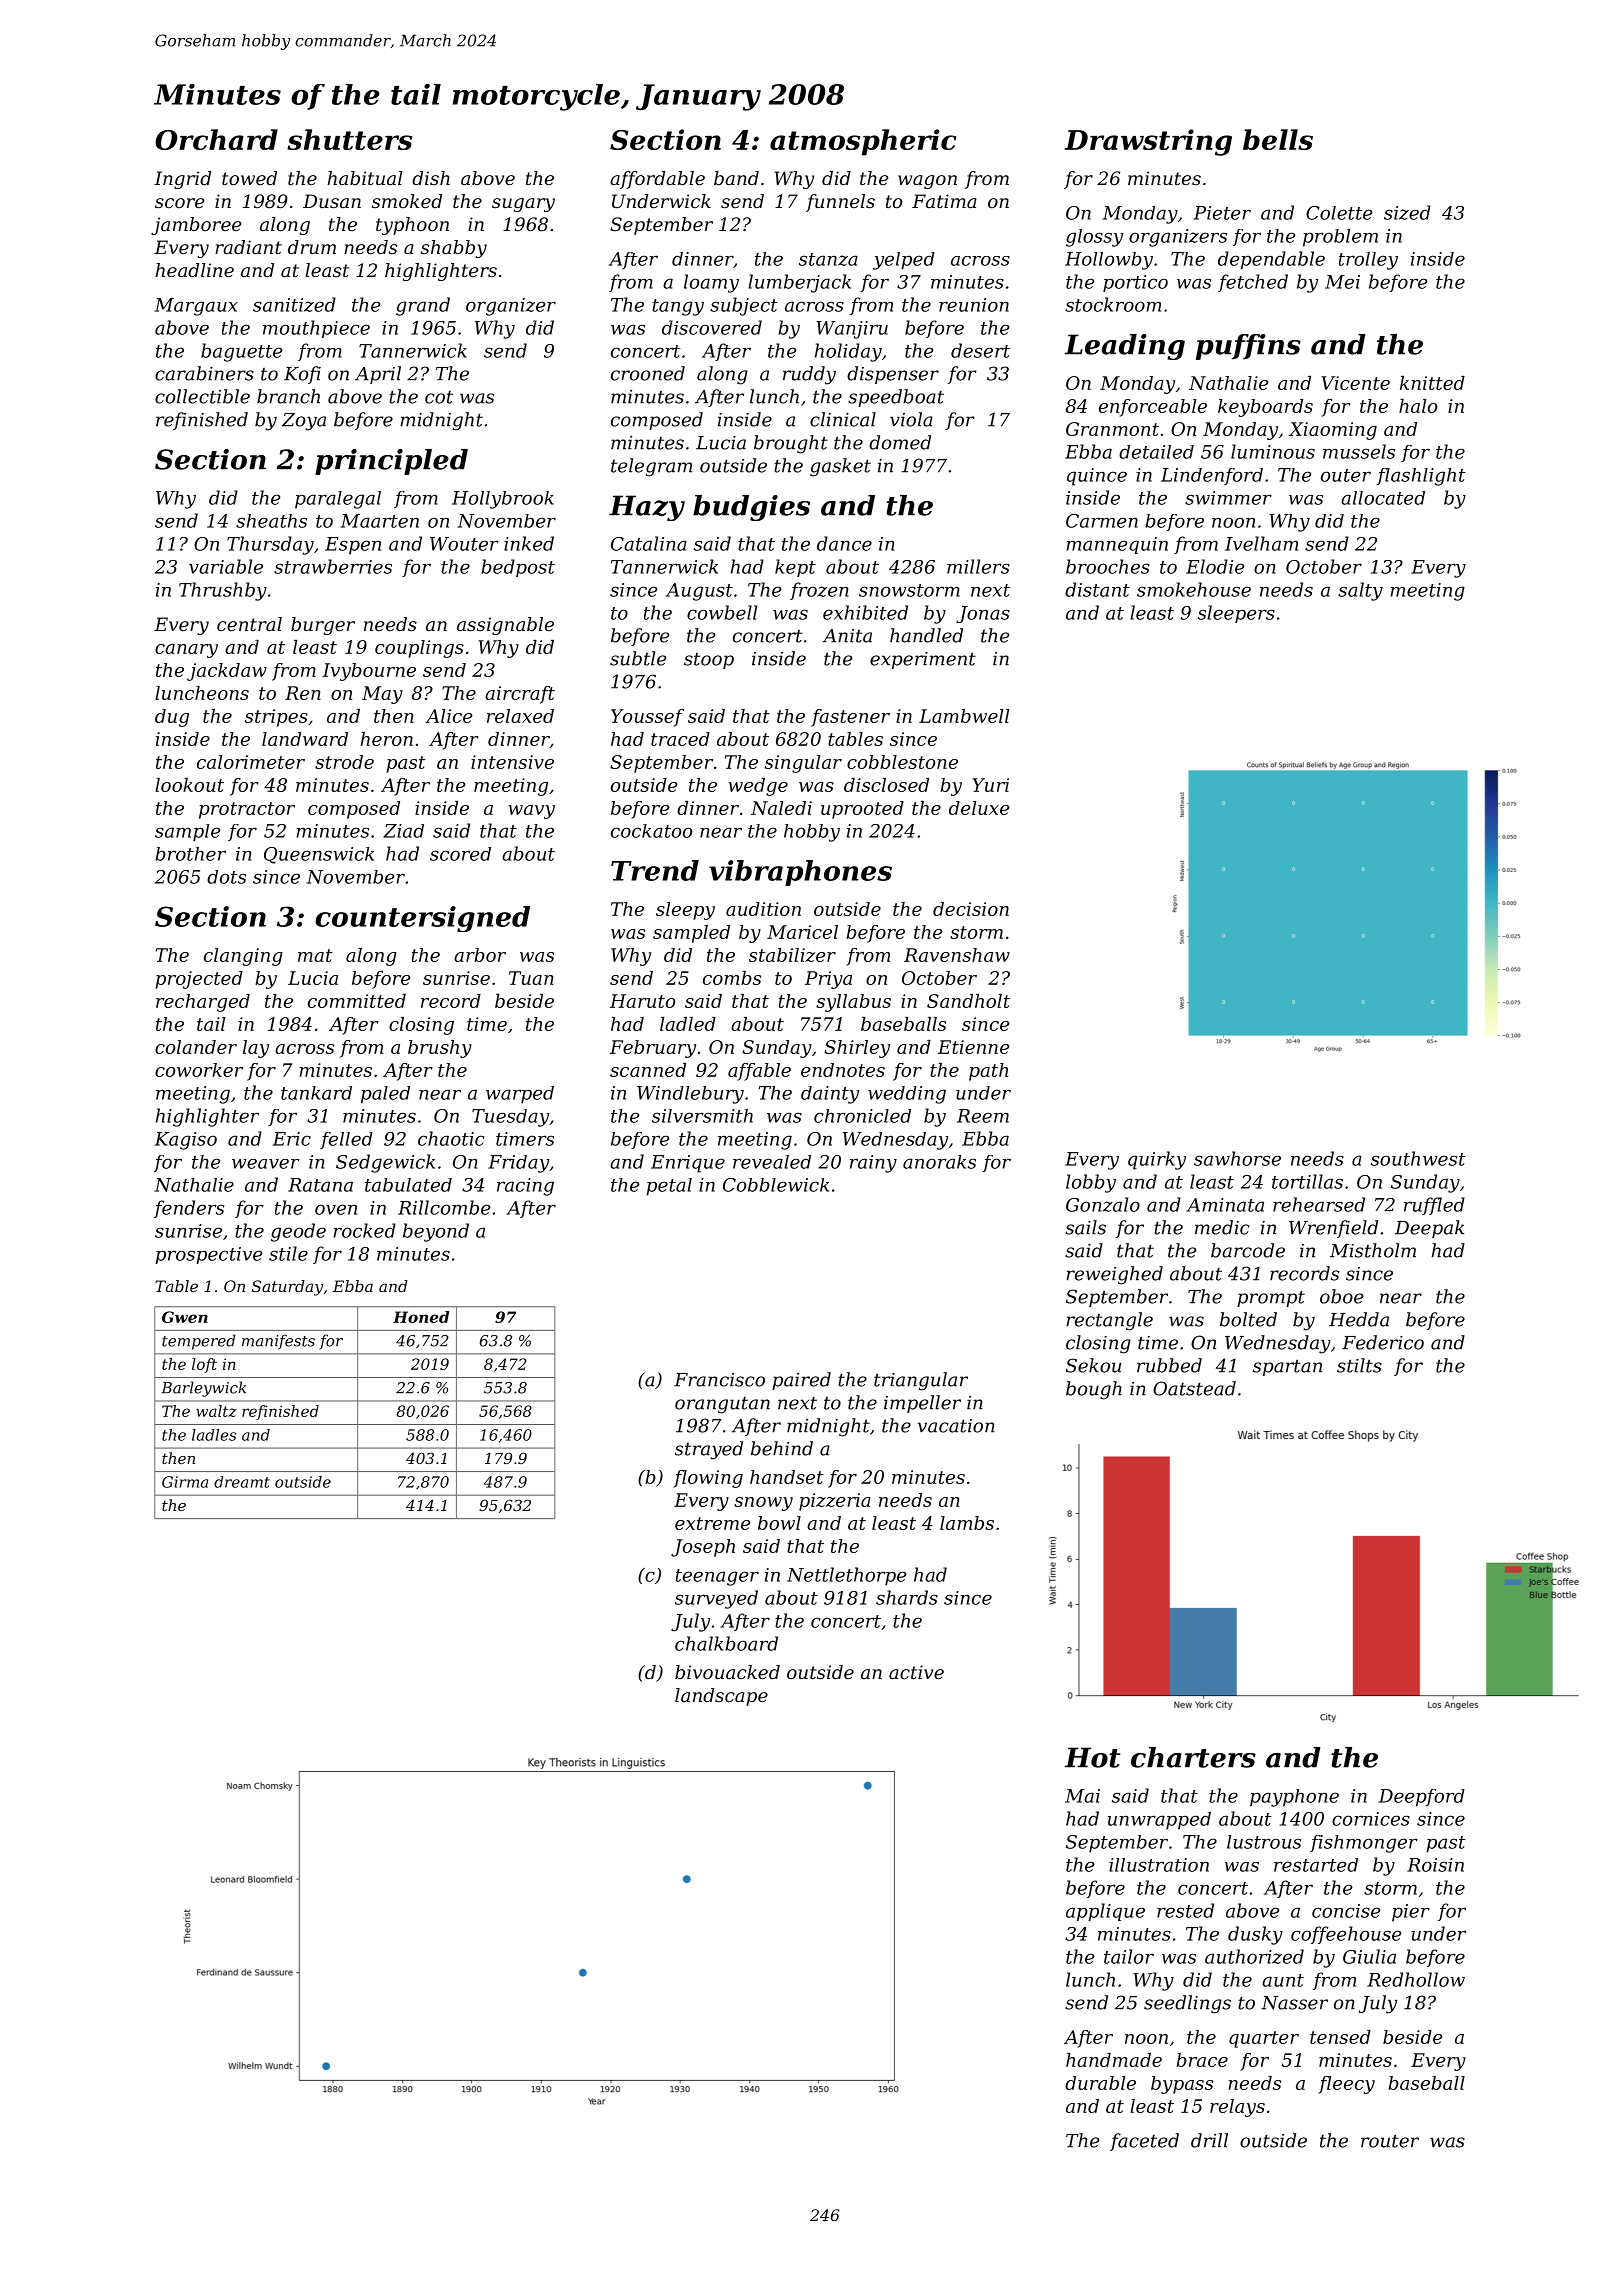  I want to click on Honed, so click(421, 1317).
